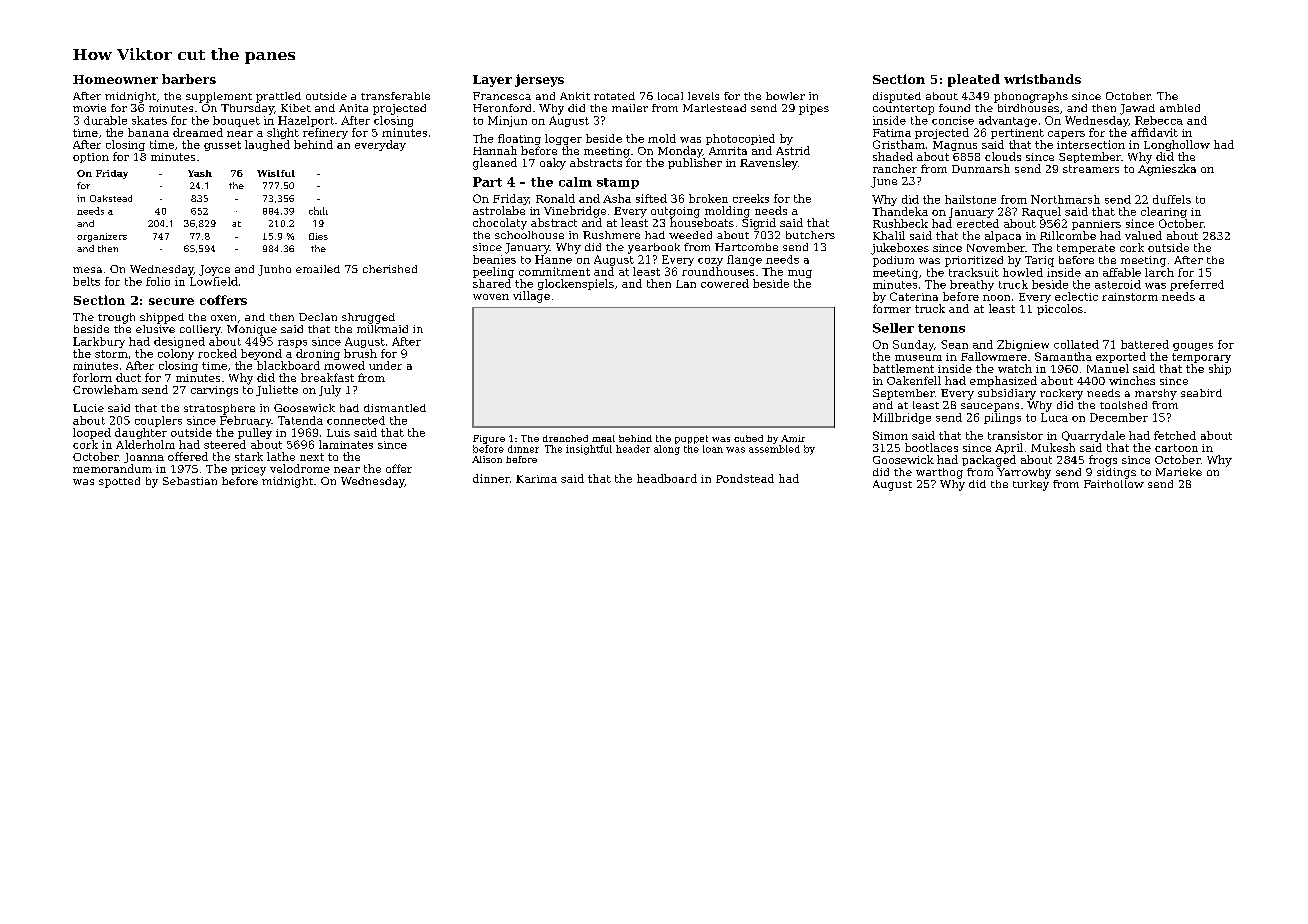  Describe the element at coordinates (190, 481) in the page. I see `Sebastian` at that location.
